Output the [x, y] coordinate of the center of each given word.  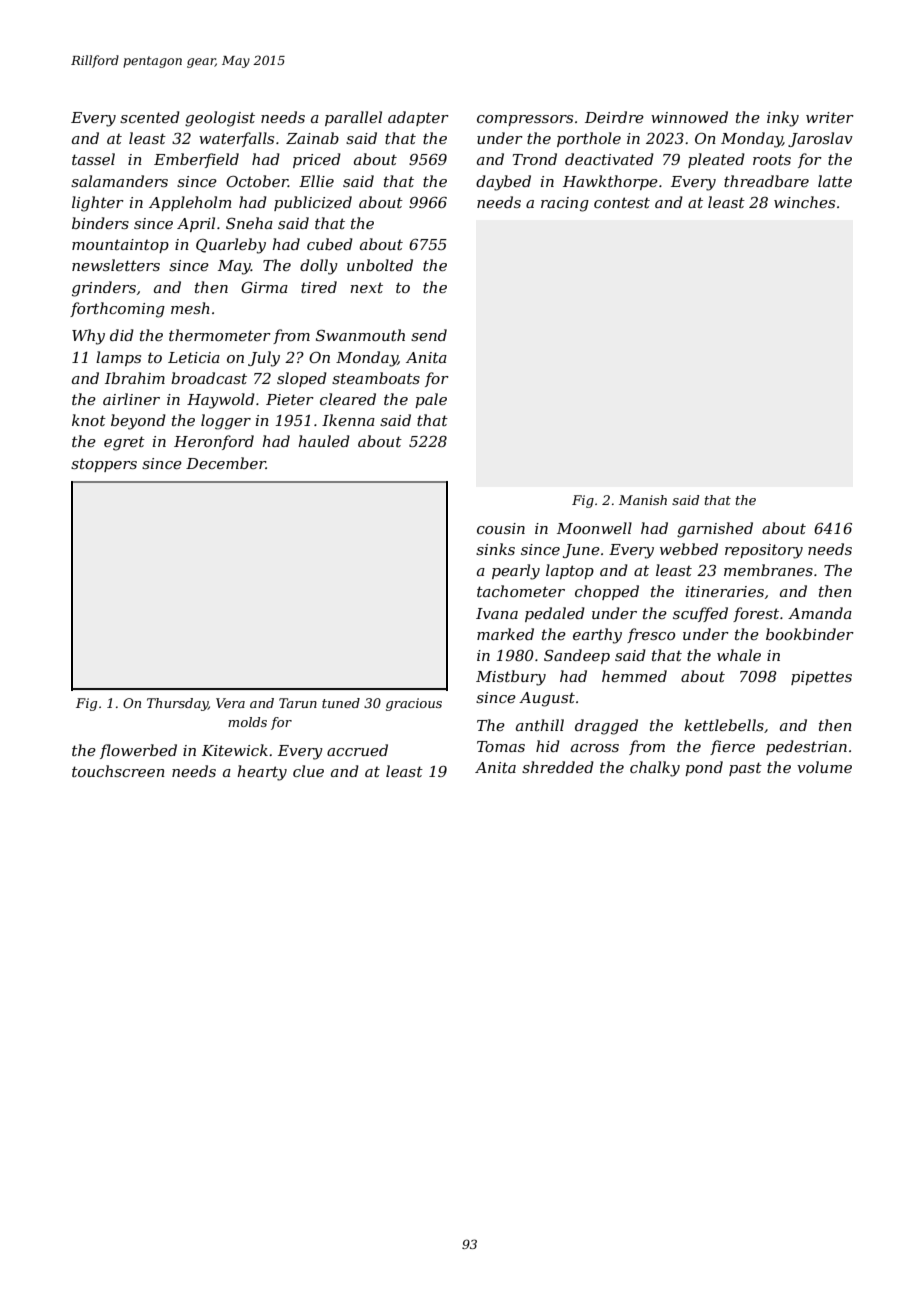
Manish [643, 500]
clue [308, 771]
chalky [655, 769]
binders [100, 223]
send [429, 335]
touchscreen [118, 771]
